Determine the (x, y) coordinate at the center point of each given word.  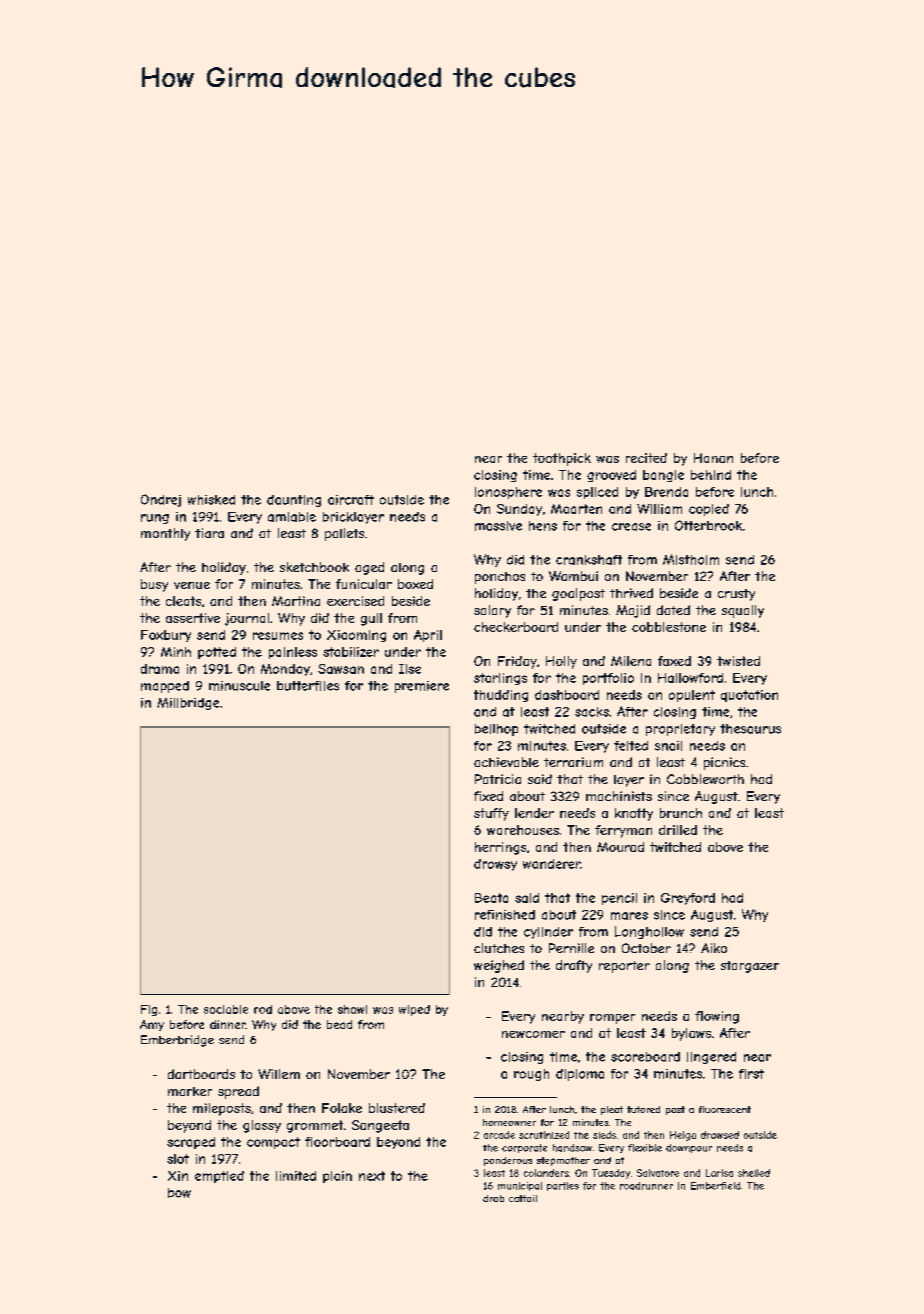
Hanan (713, 458)
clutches (499, 948)
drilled (678, 830)
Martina (296, 601)
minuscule (239, 686)
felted (631, 746)
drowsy (495, 865)
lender (534, 813)
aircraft (351, 500)
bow (179, 1193)
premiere (422, 687)
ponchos (500, 578)
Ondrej (161, 500)
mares (629, 916)
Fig (149, 1010)
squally (743, 611)
